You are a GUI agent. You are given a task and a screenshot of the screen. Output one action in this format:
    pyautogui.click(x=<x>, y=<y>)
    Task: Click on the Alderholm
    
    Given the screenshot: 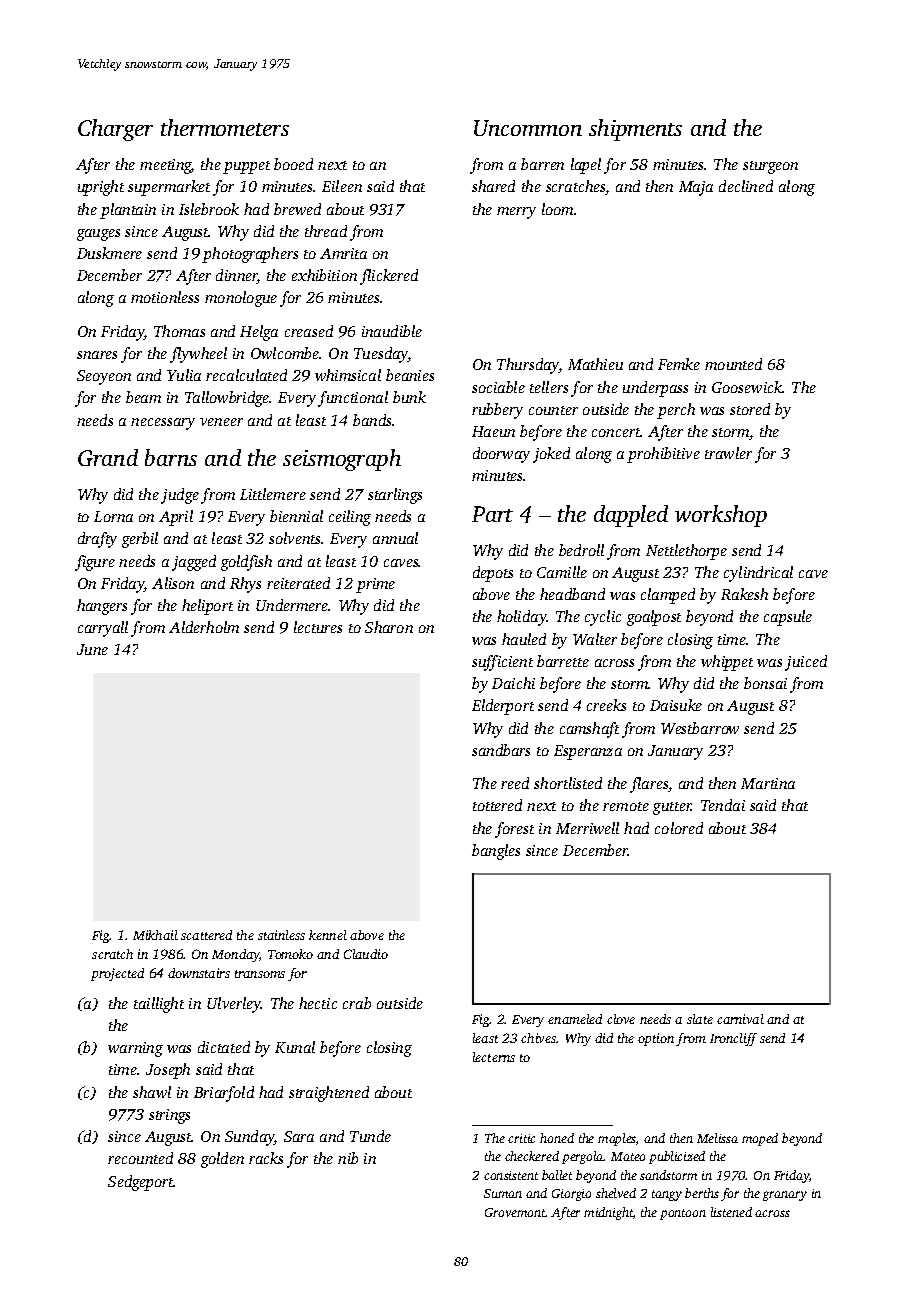 What is the action you would take?
    pyautogui.click(x=204, y=627)
